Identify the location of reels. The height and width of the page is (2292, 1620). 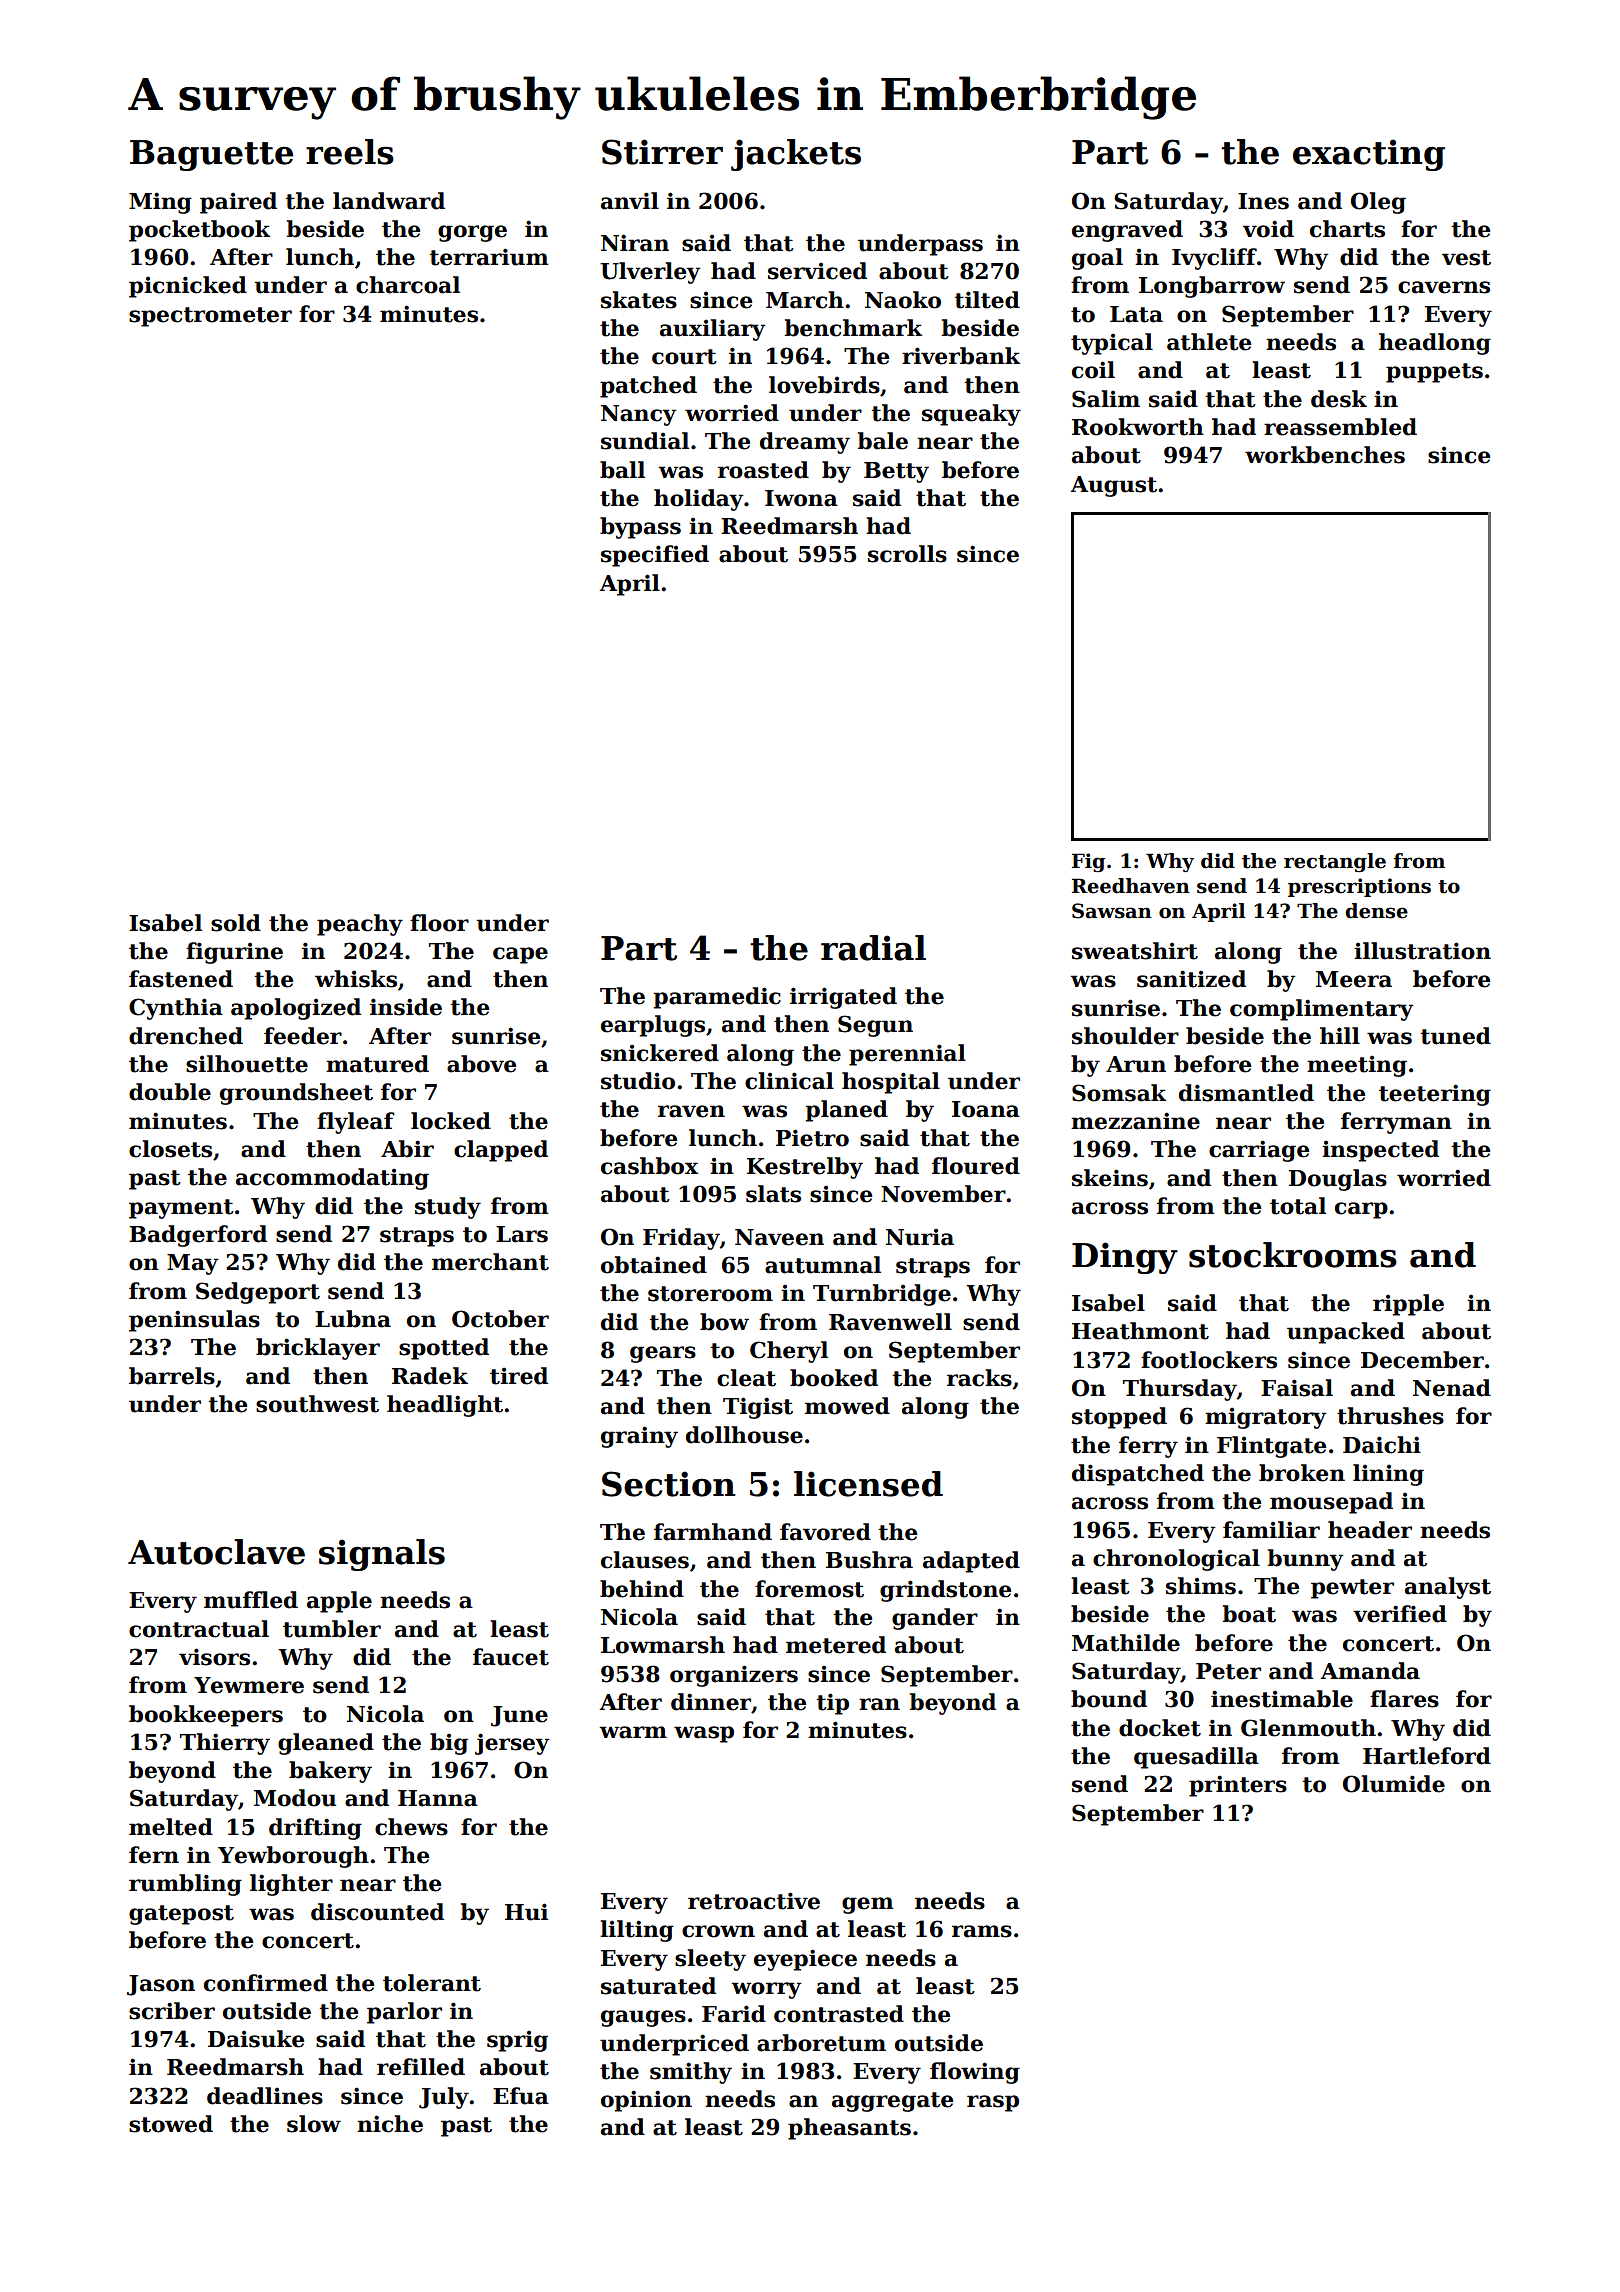
(350, 152).
